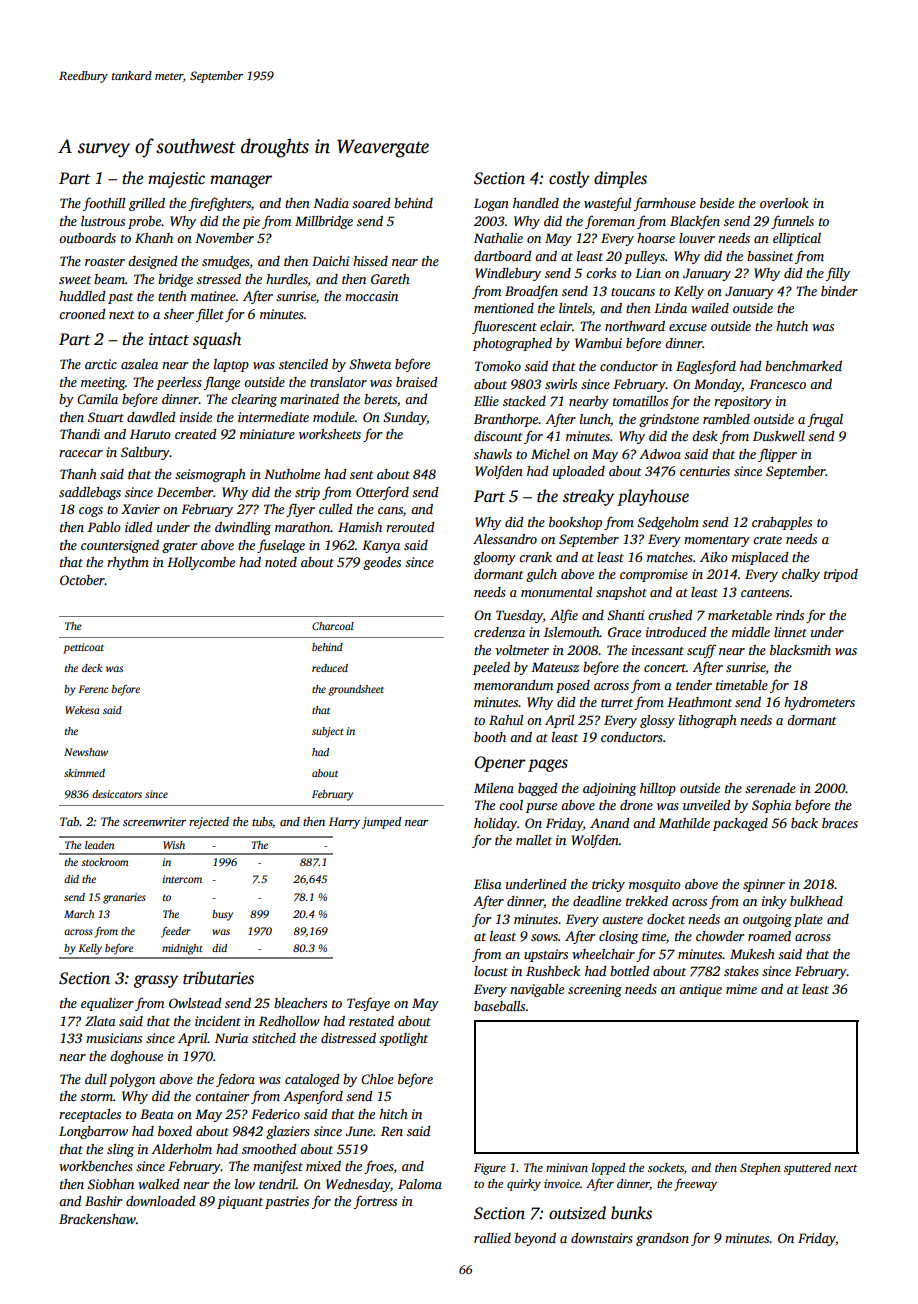  Describe the element at coordinates (506, 720) in the screenshot. I see `Rahul` at that location.
